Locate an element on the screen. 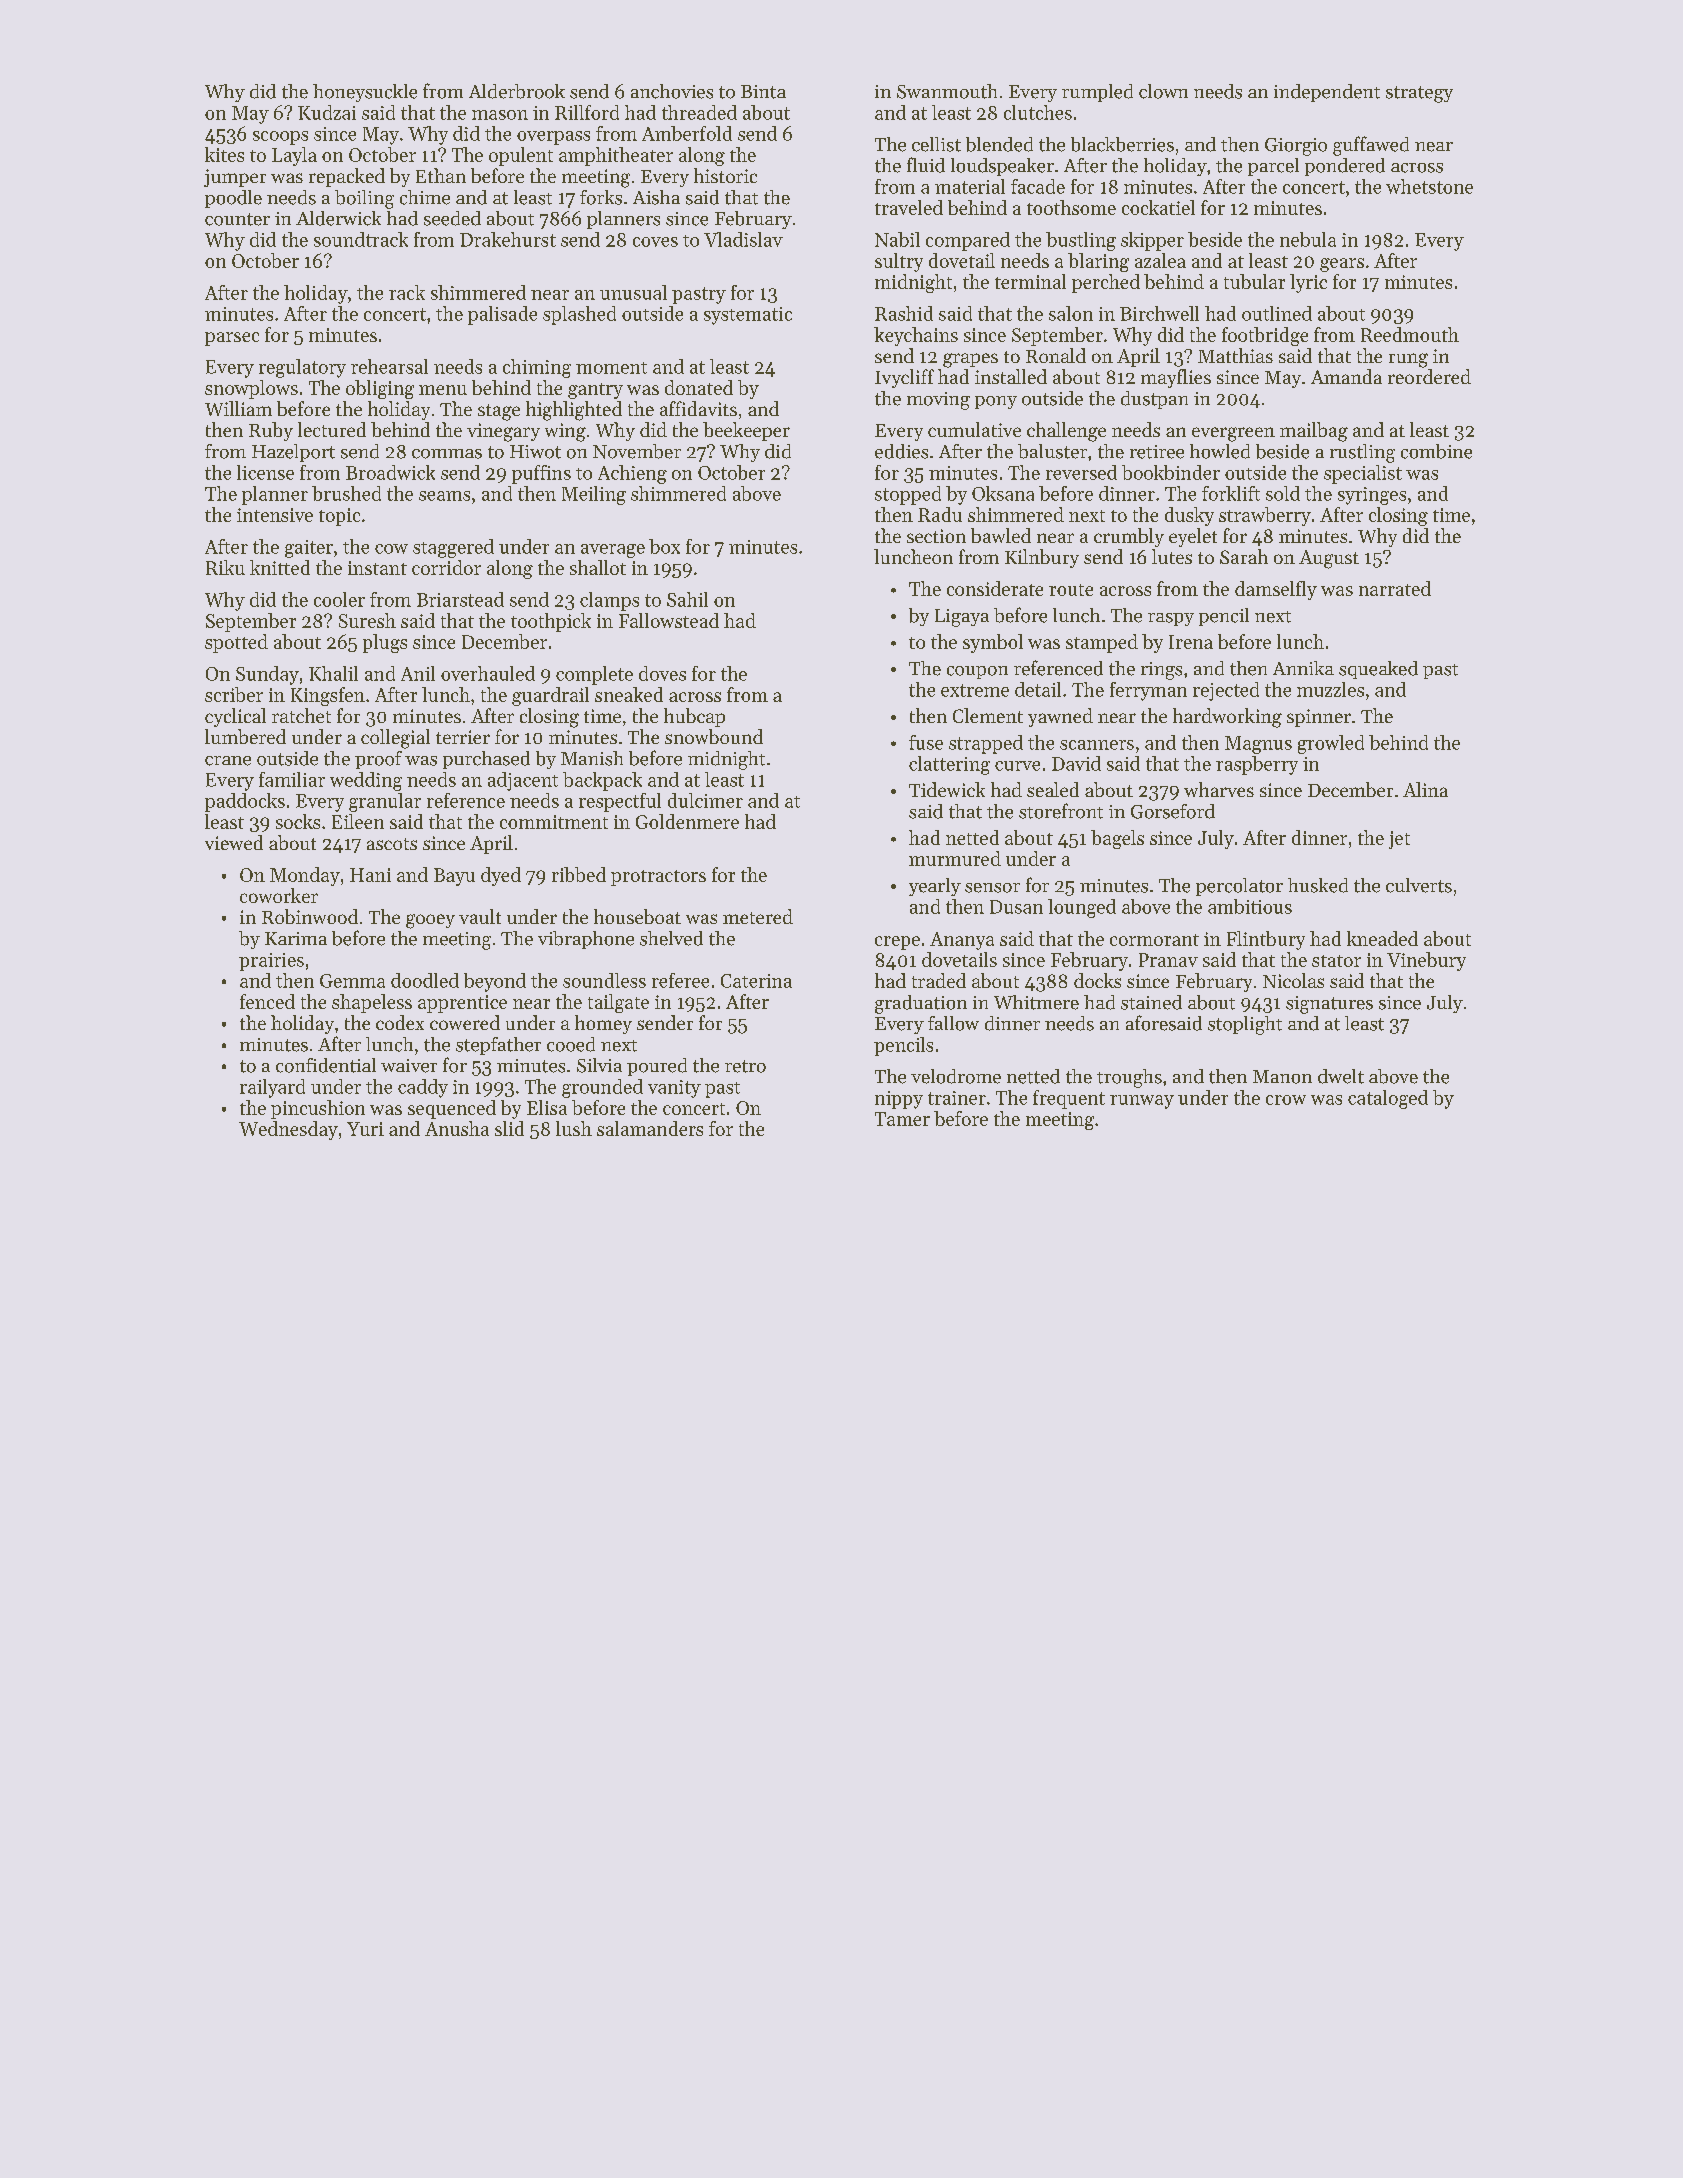  splashed is located at coordinates (579, 315).
